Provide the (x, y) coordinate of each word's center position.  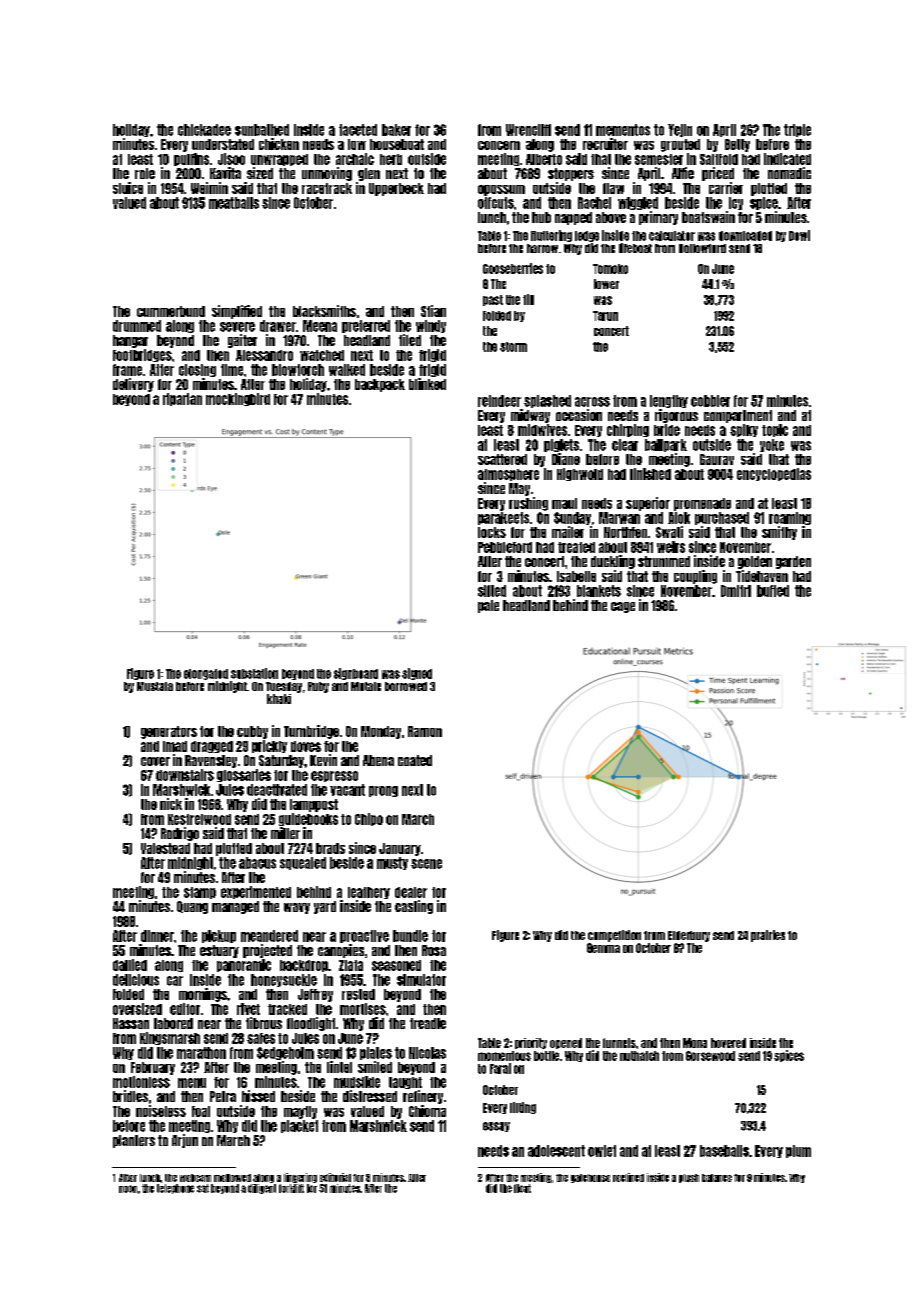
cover (155, 761)
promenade (702, 504)
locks (492, 532)
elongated (206, 674)
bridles (130, 1096)
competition (614, 936)
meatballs (234, 203)
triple (797, 130)
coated (415, 760)
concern (499, 145)
